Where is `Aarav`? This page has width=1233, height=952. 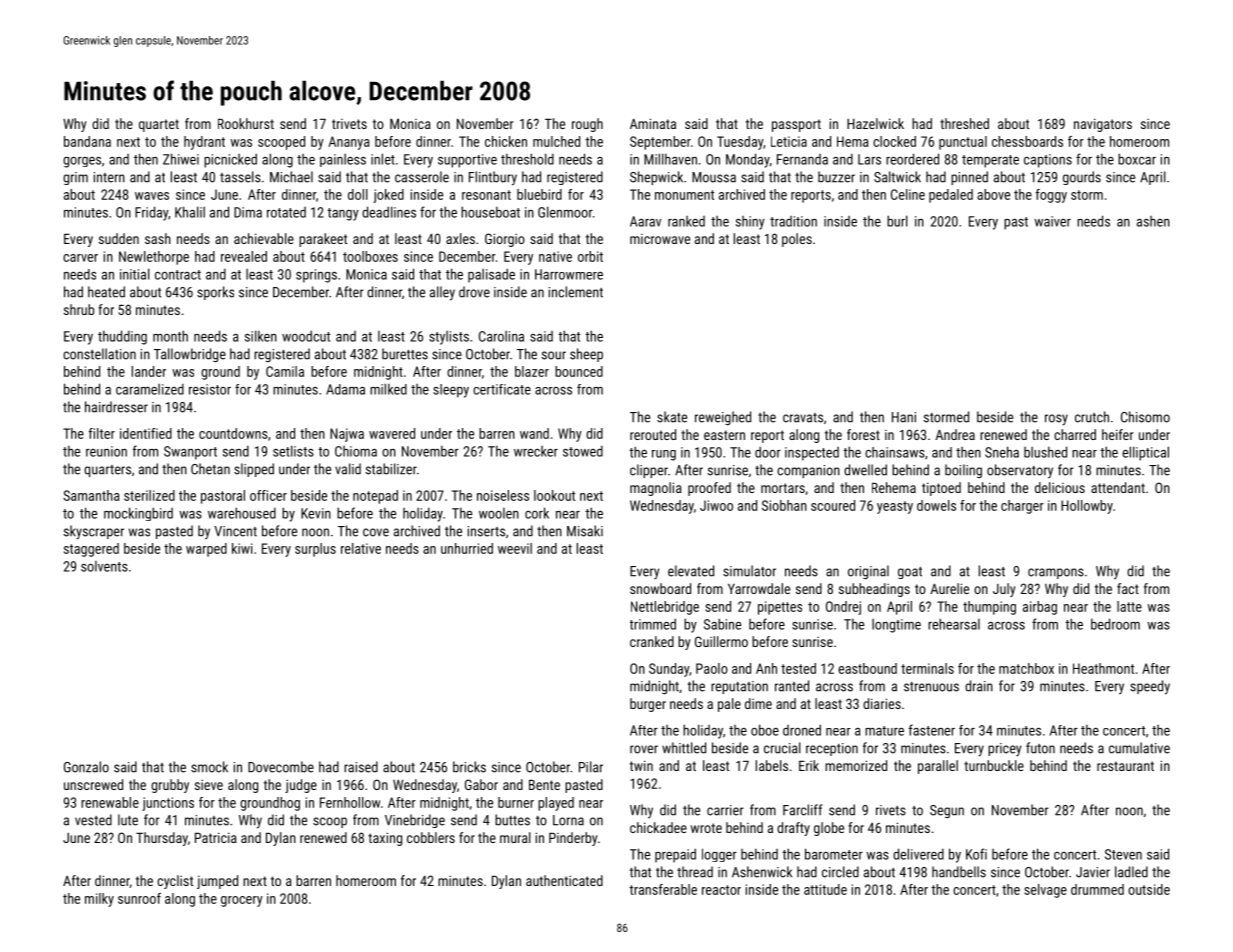
Aarav is located at coordinates (645, 221).
